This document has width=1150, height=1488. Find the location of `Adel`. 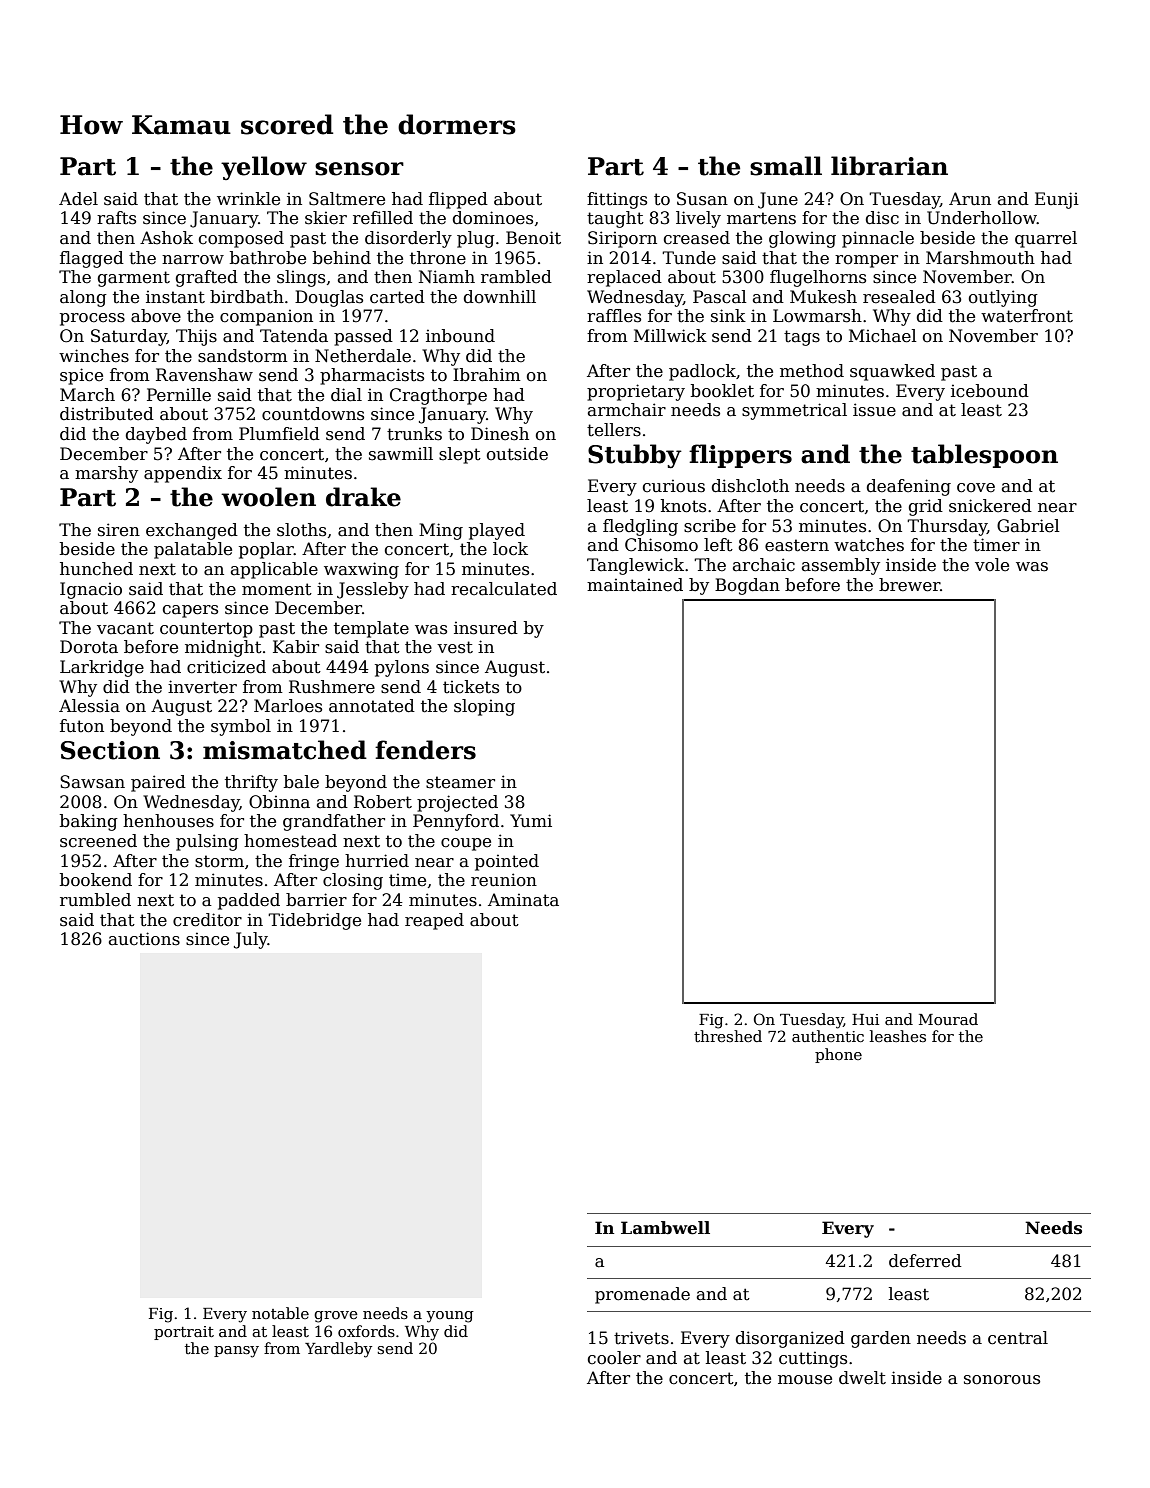

Adel is located at coordinates (78, 199).
